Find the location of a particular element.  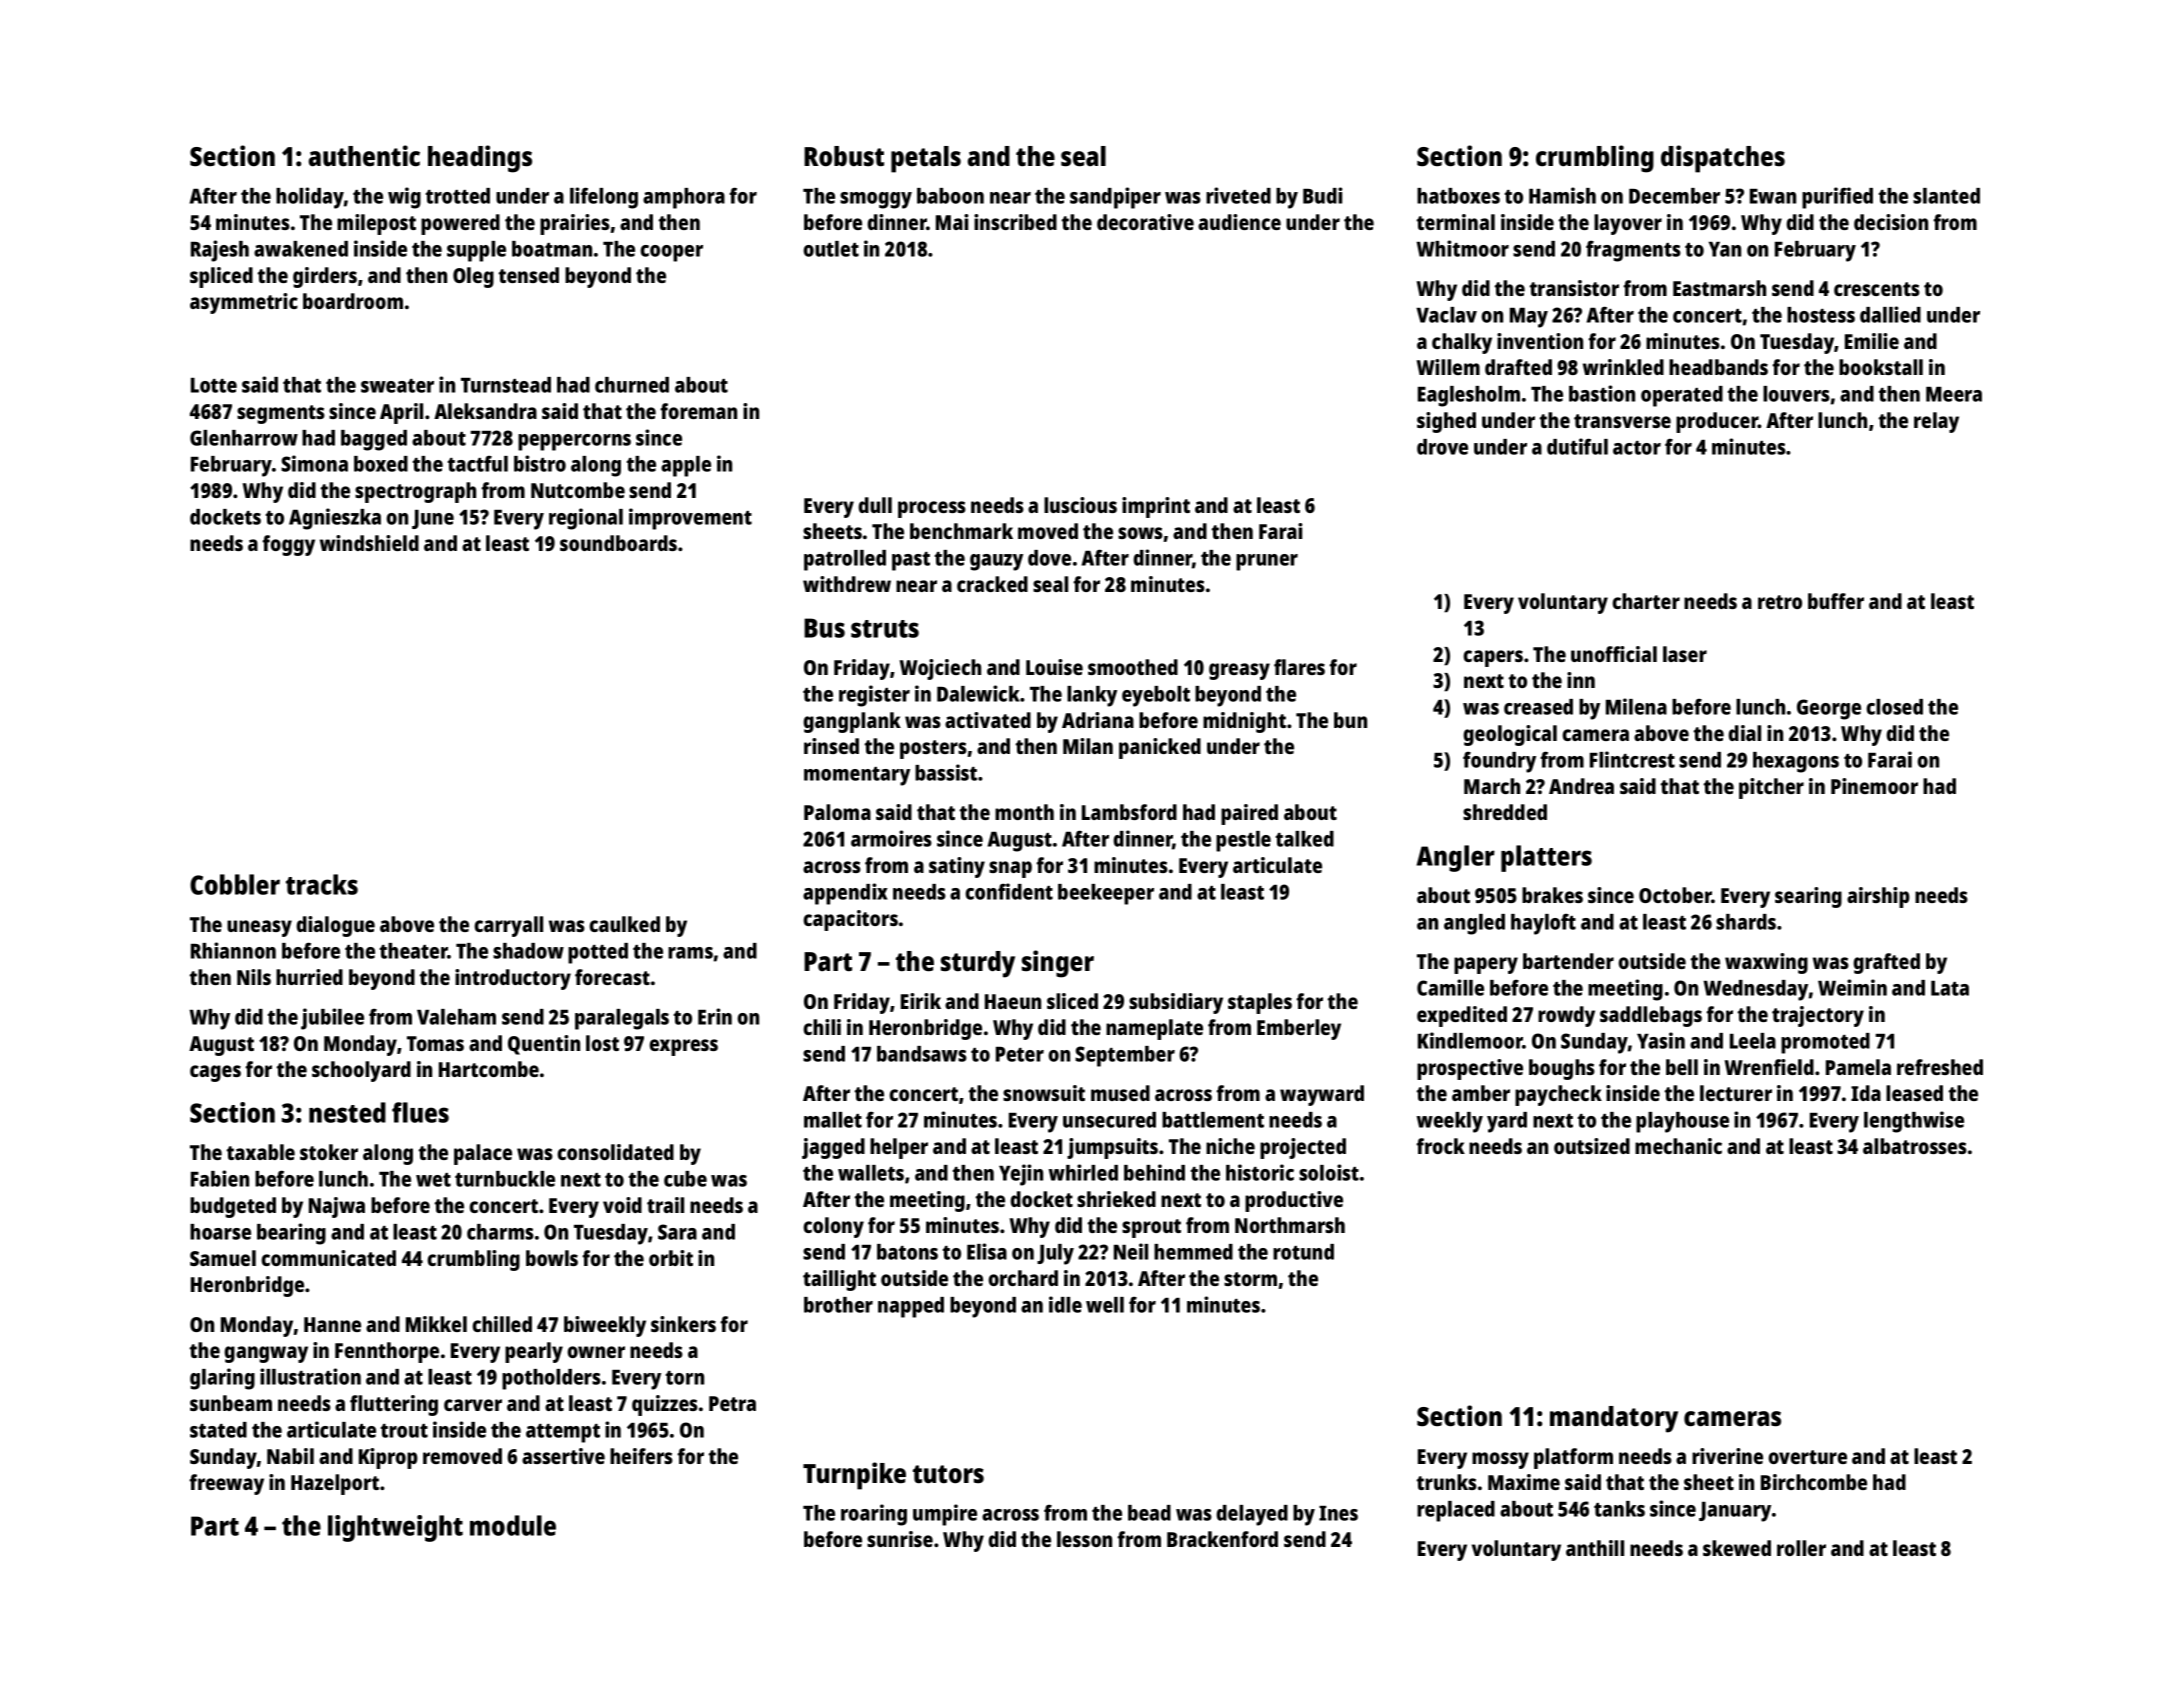

paired is located at coordinates (1249, 814).
